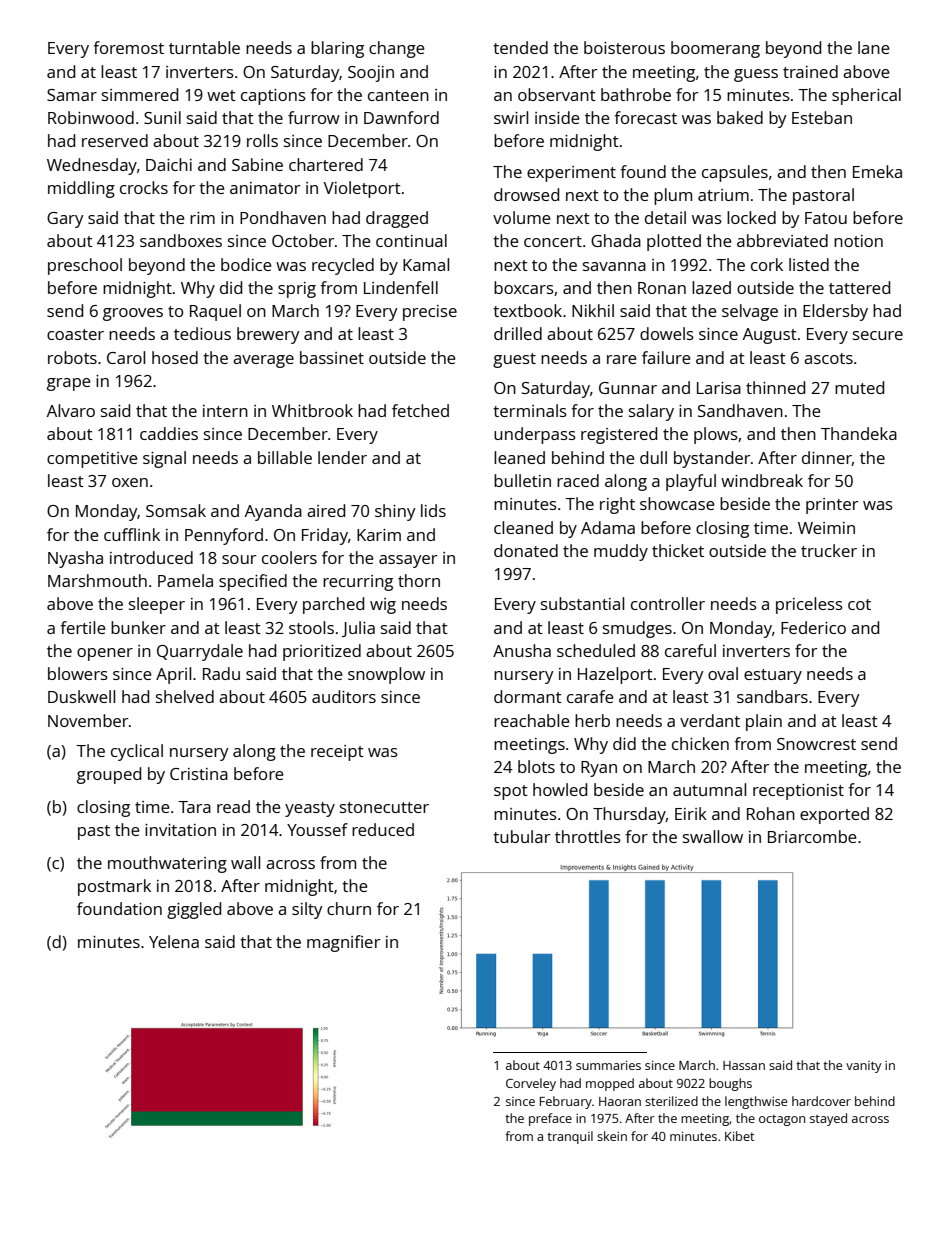  What do you see at coordinates (756, 75) in the screenshot?
I see `guess` at bounding box center [756, 75].
